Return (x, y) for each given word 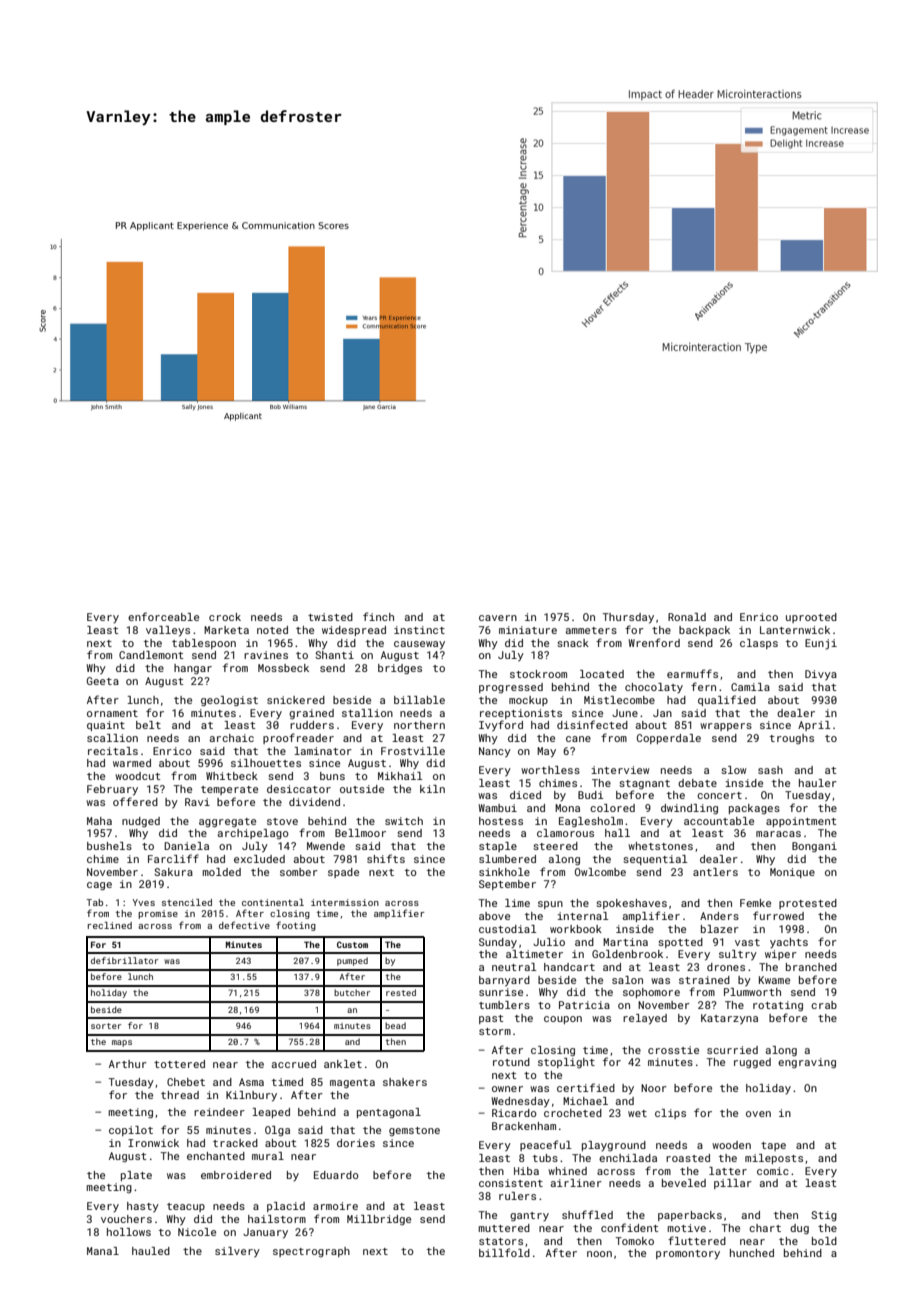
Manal (103, 1251)
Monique (792, 873)
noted (272, 630)
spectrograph (311, 1252)
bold (824, 1241)
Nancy (495, 752)
